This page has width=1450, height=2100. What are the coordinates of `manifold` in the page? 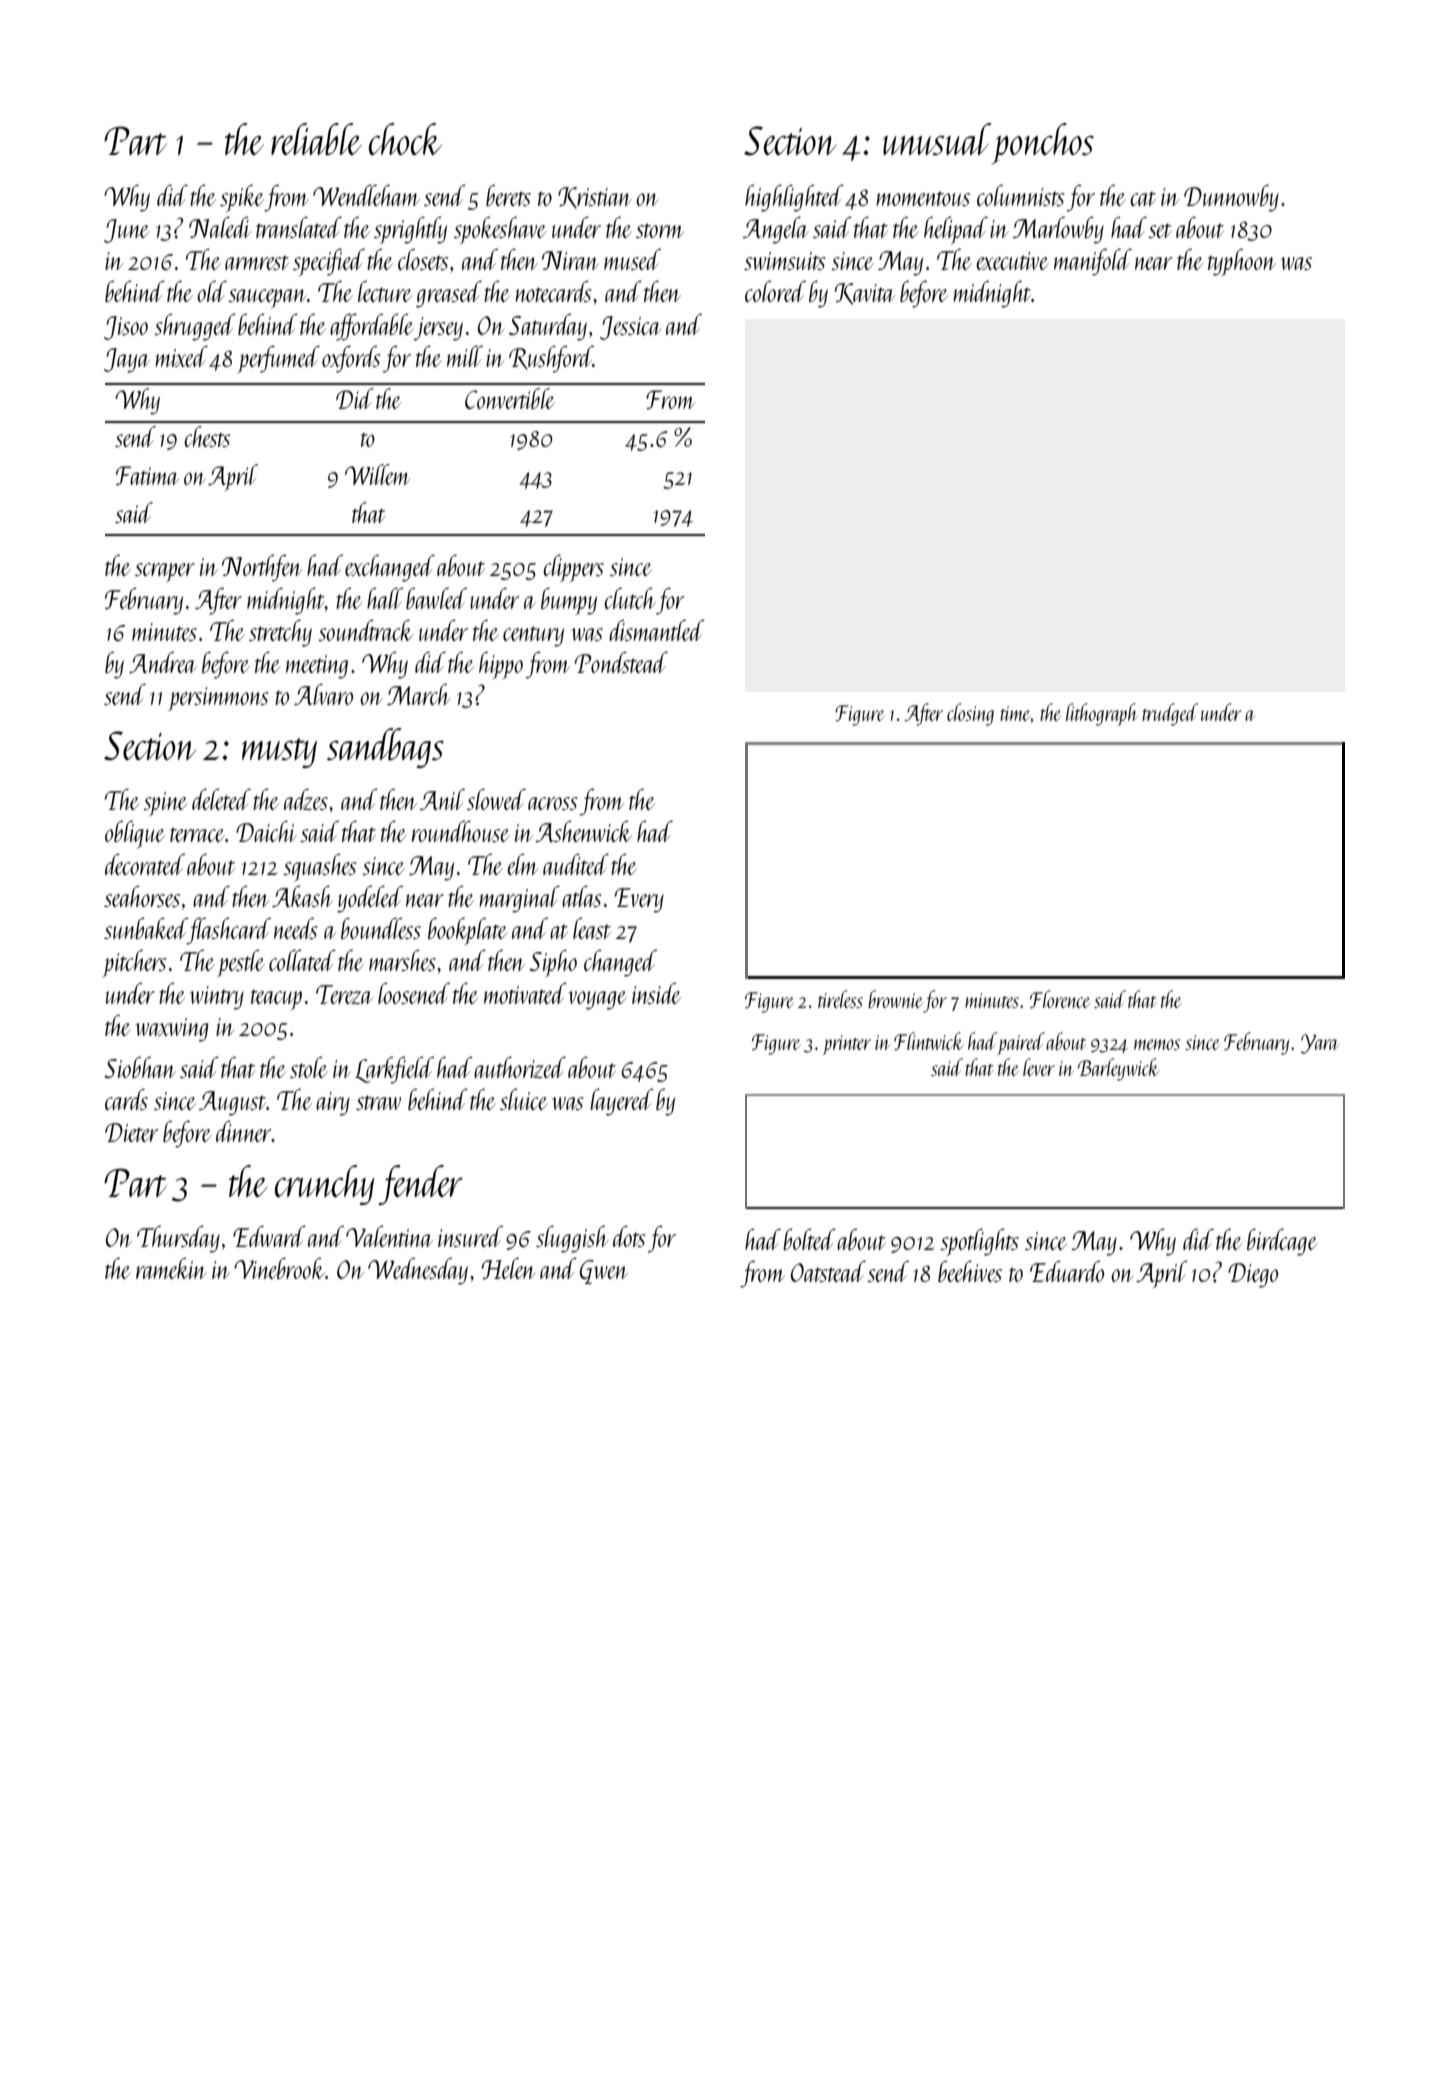 It's located at (1093, 262).
